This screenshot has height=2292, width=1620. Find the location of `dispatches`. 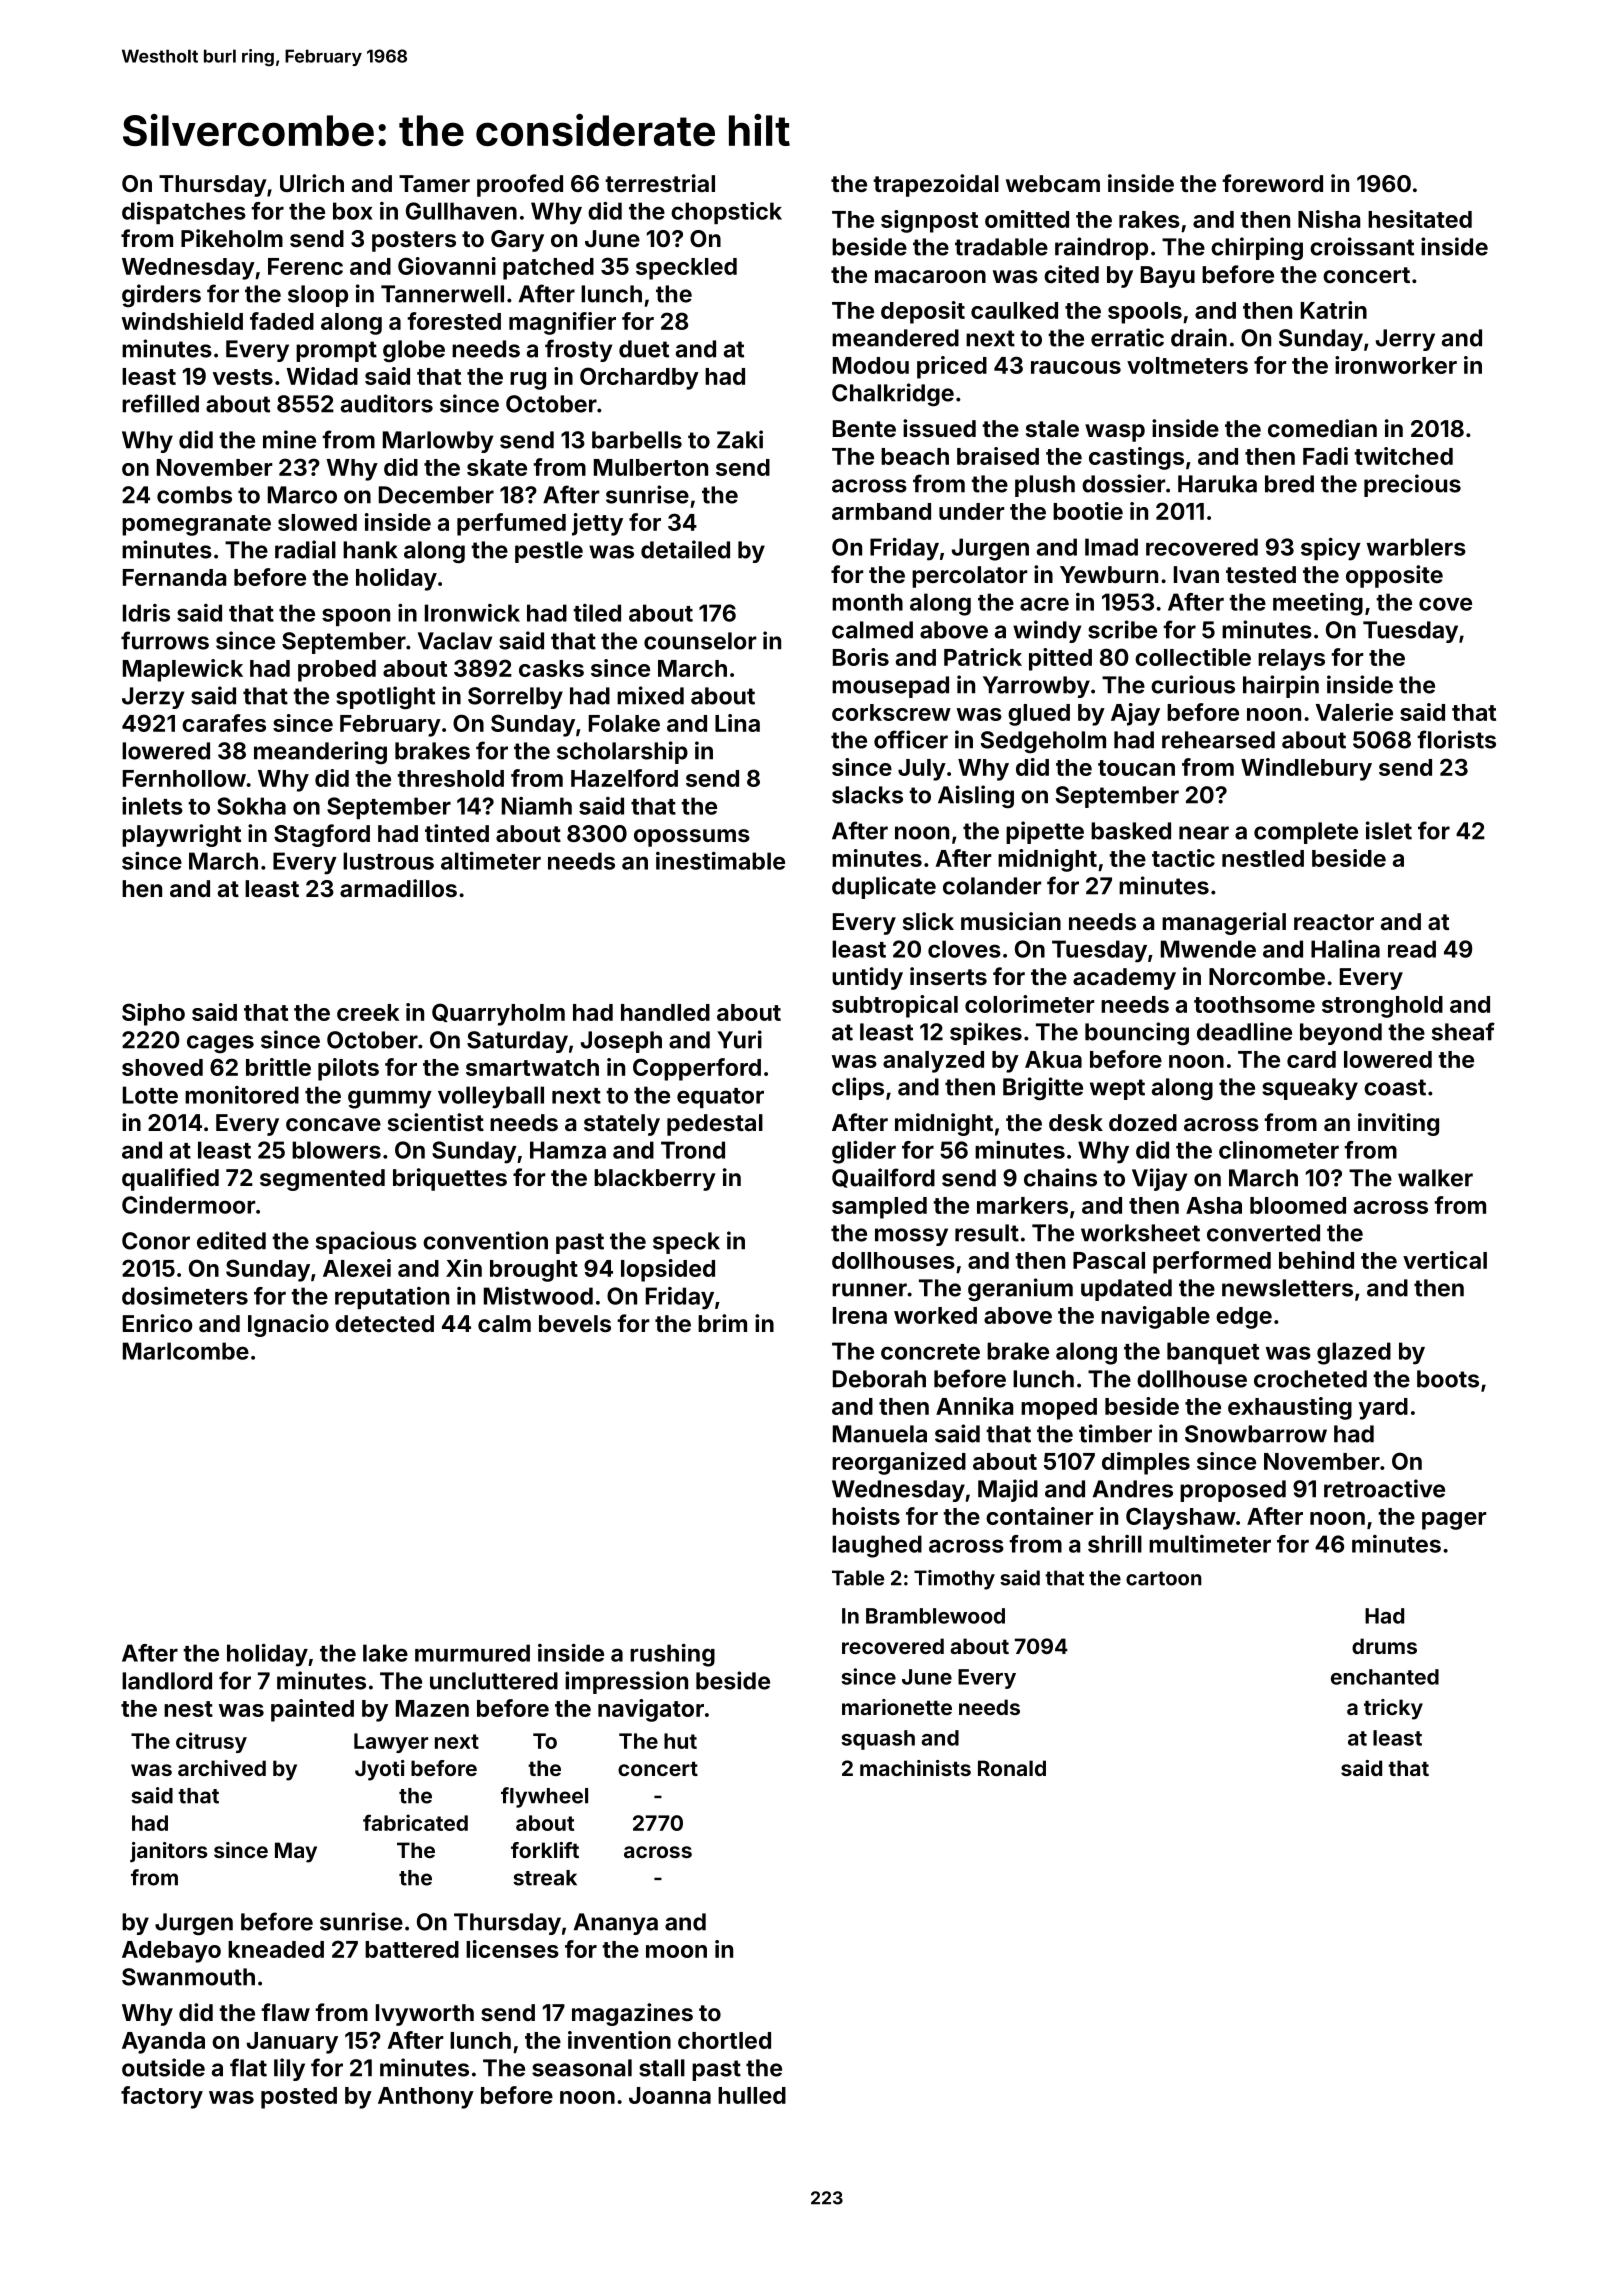

dispatches is located at coordinates (184, 213).
